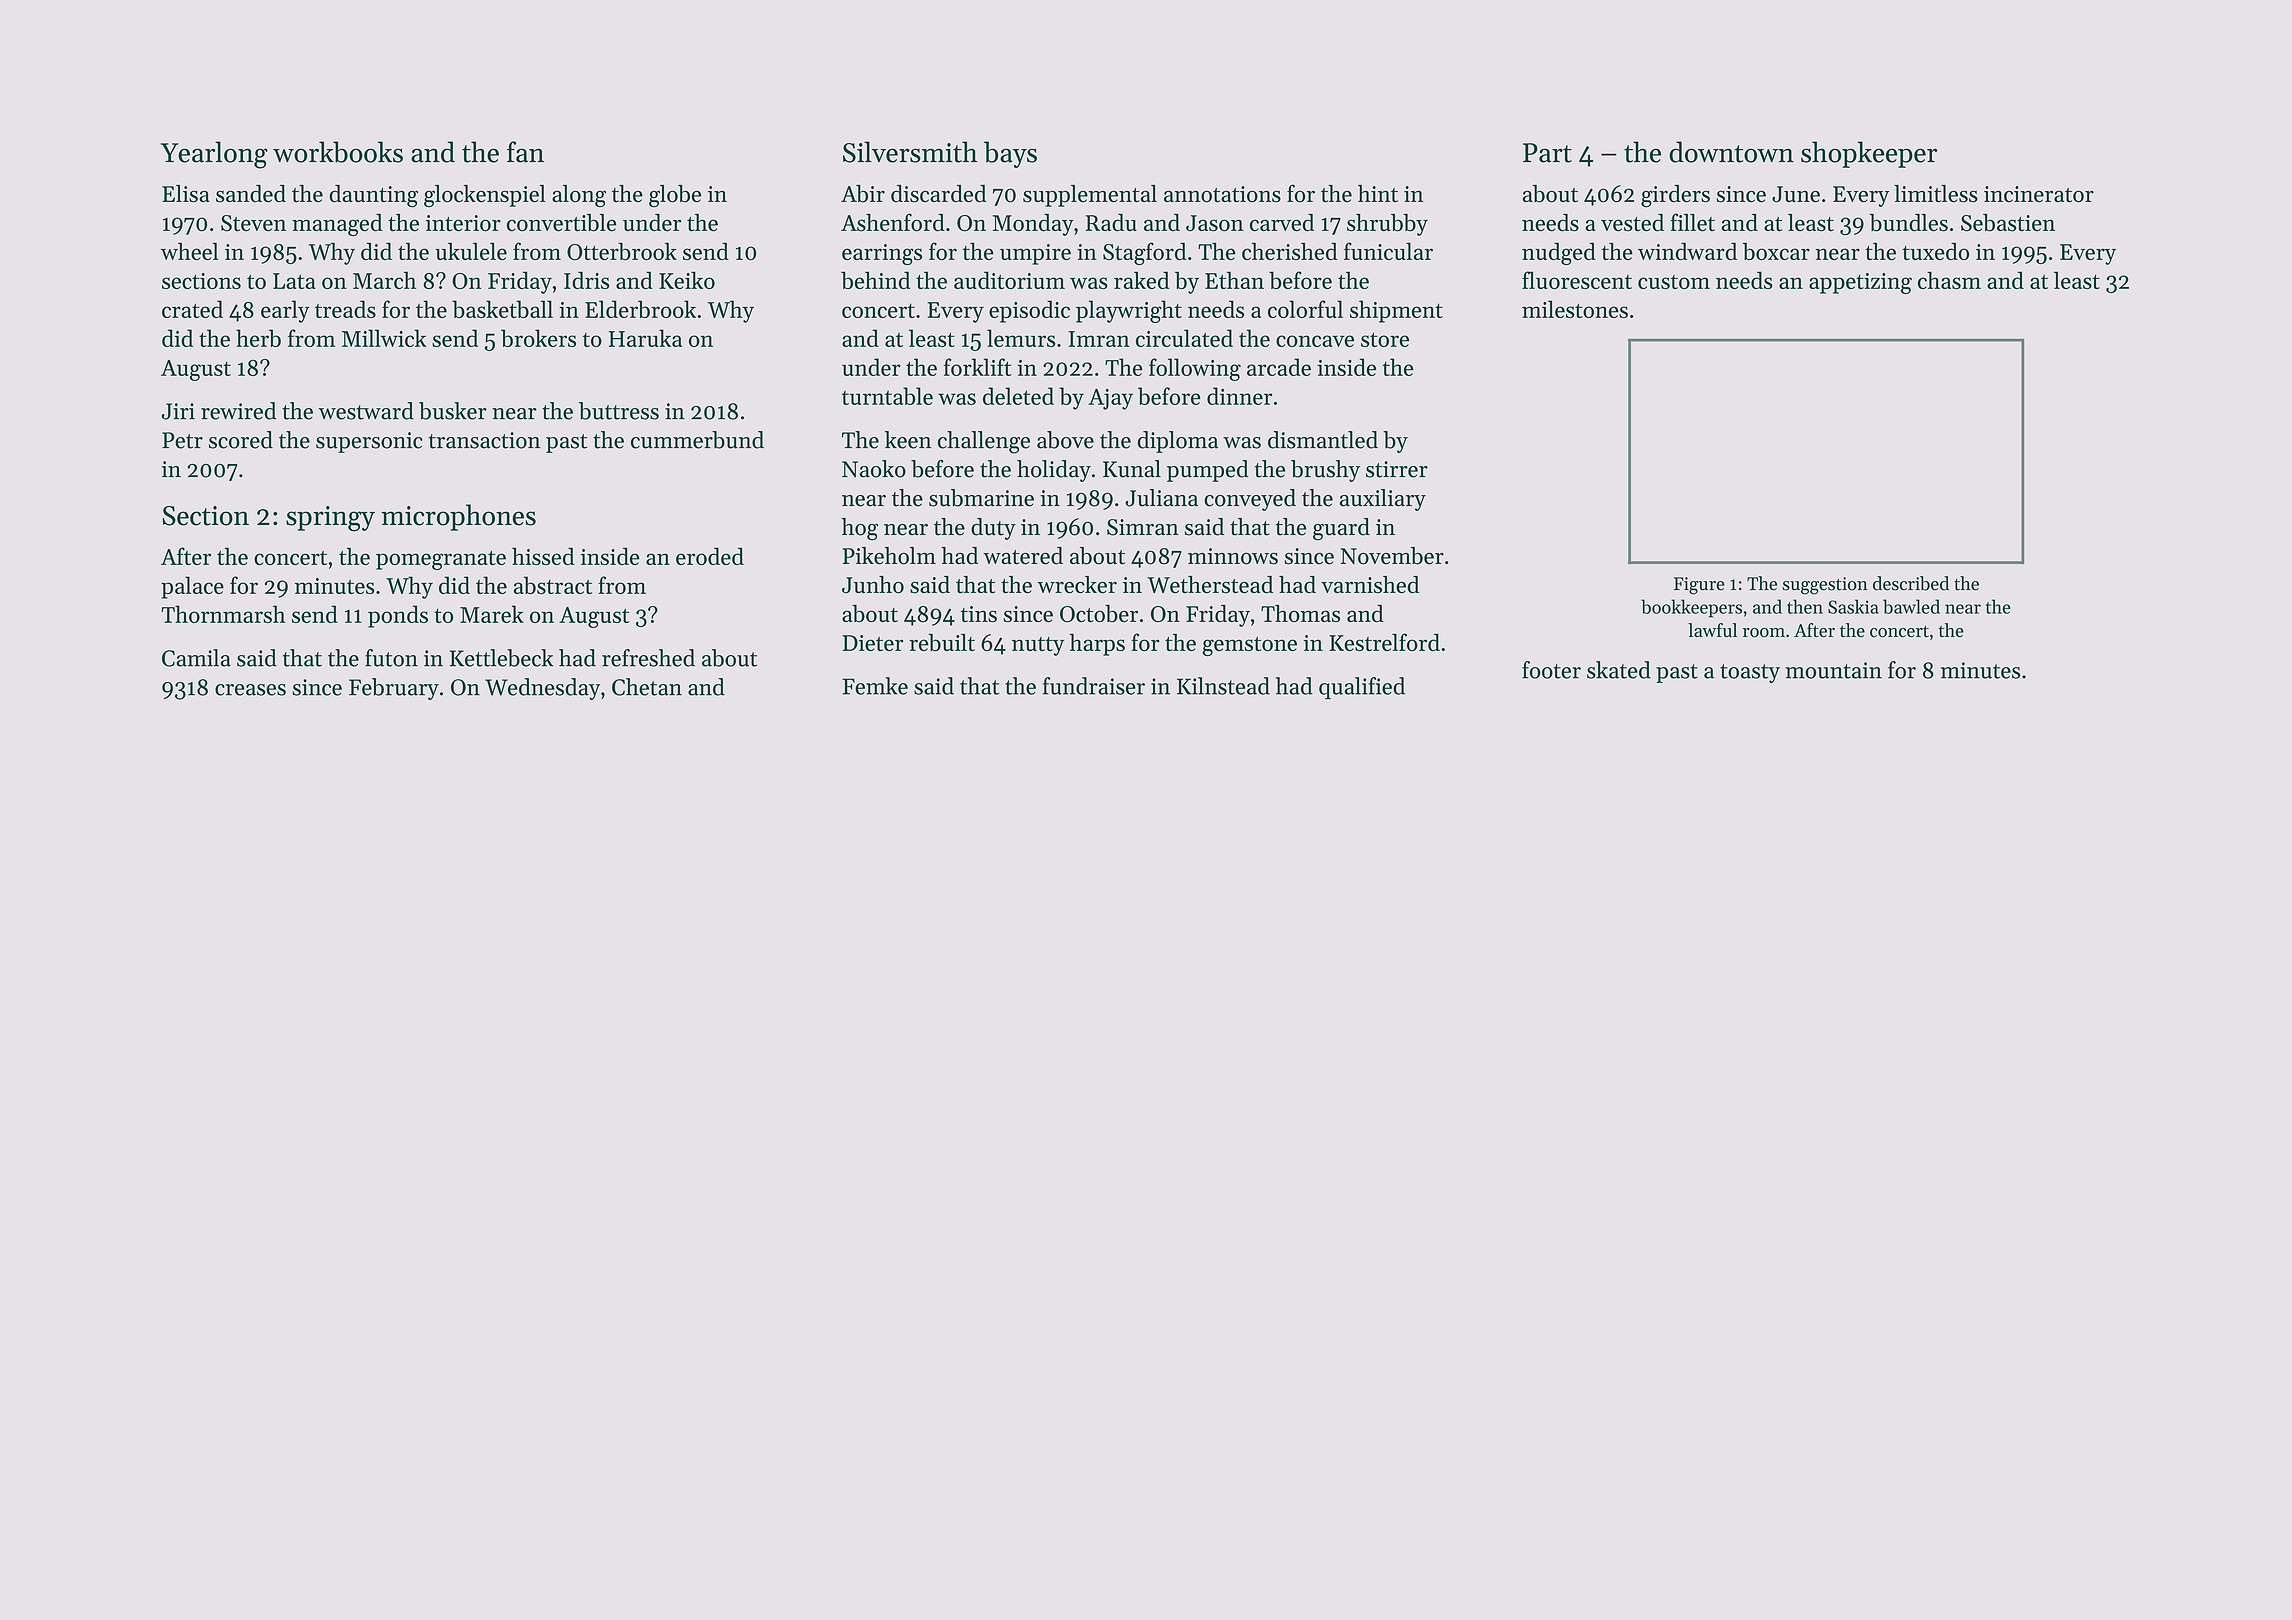 This screenshot has width=2292, height=1620. What do you see at coordinates (285, 311) in the screenshot?
I see `early` at bounding box center [285, 311].
